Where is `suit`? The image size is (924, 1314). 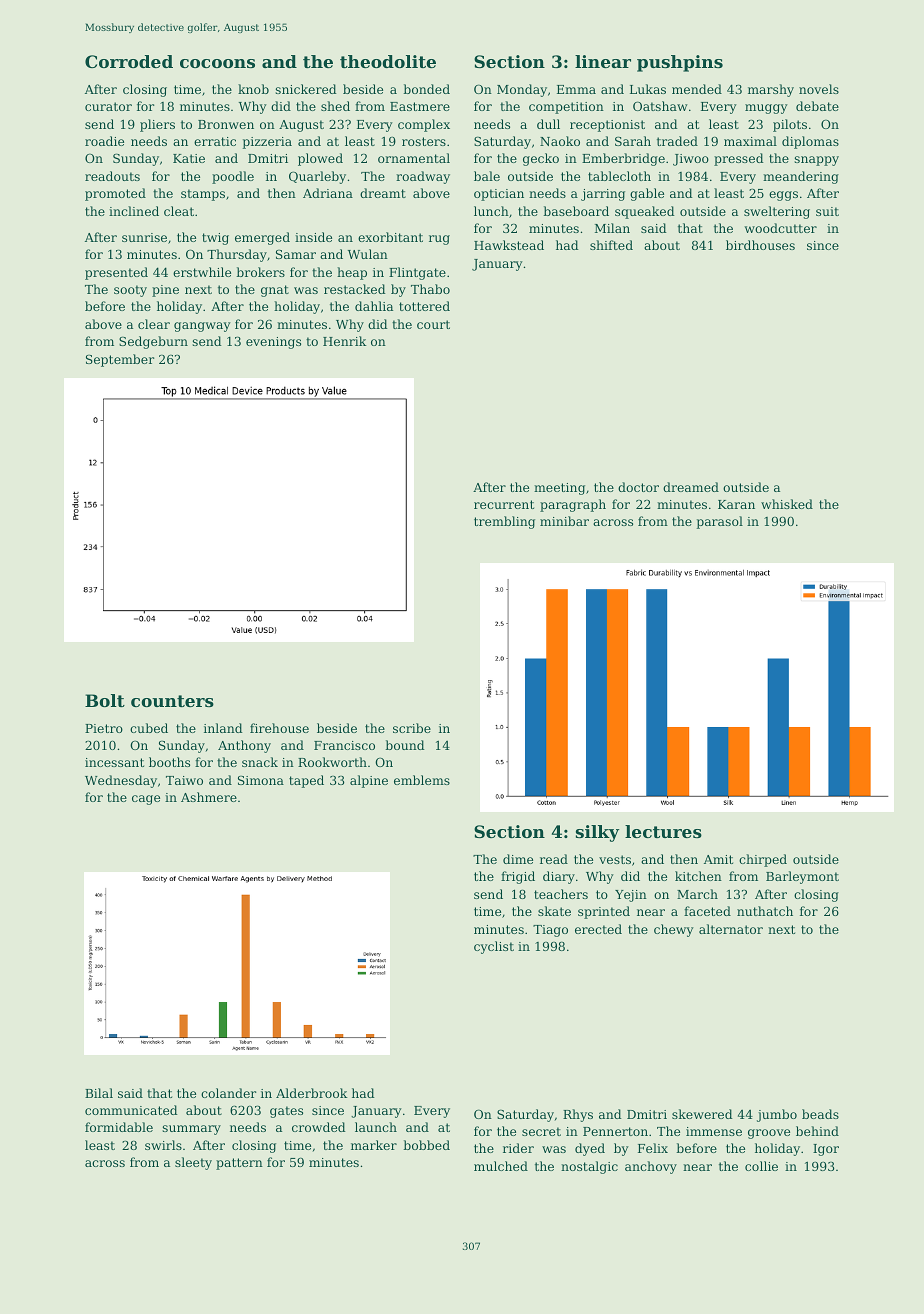
suit is located at coordinates (827, 211).
